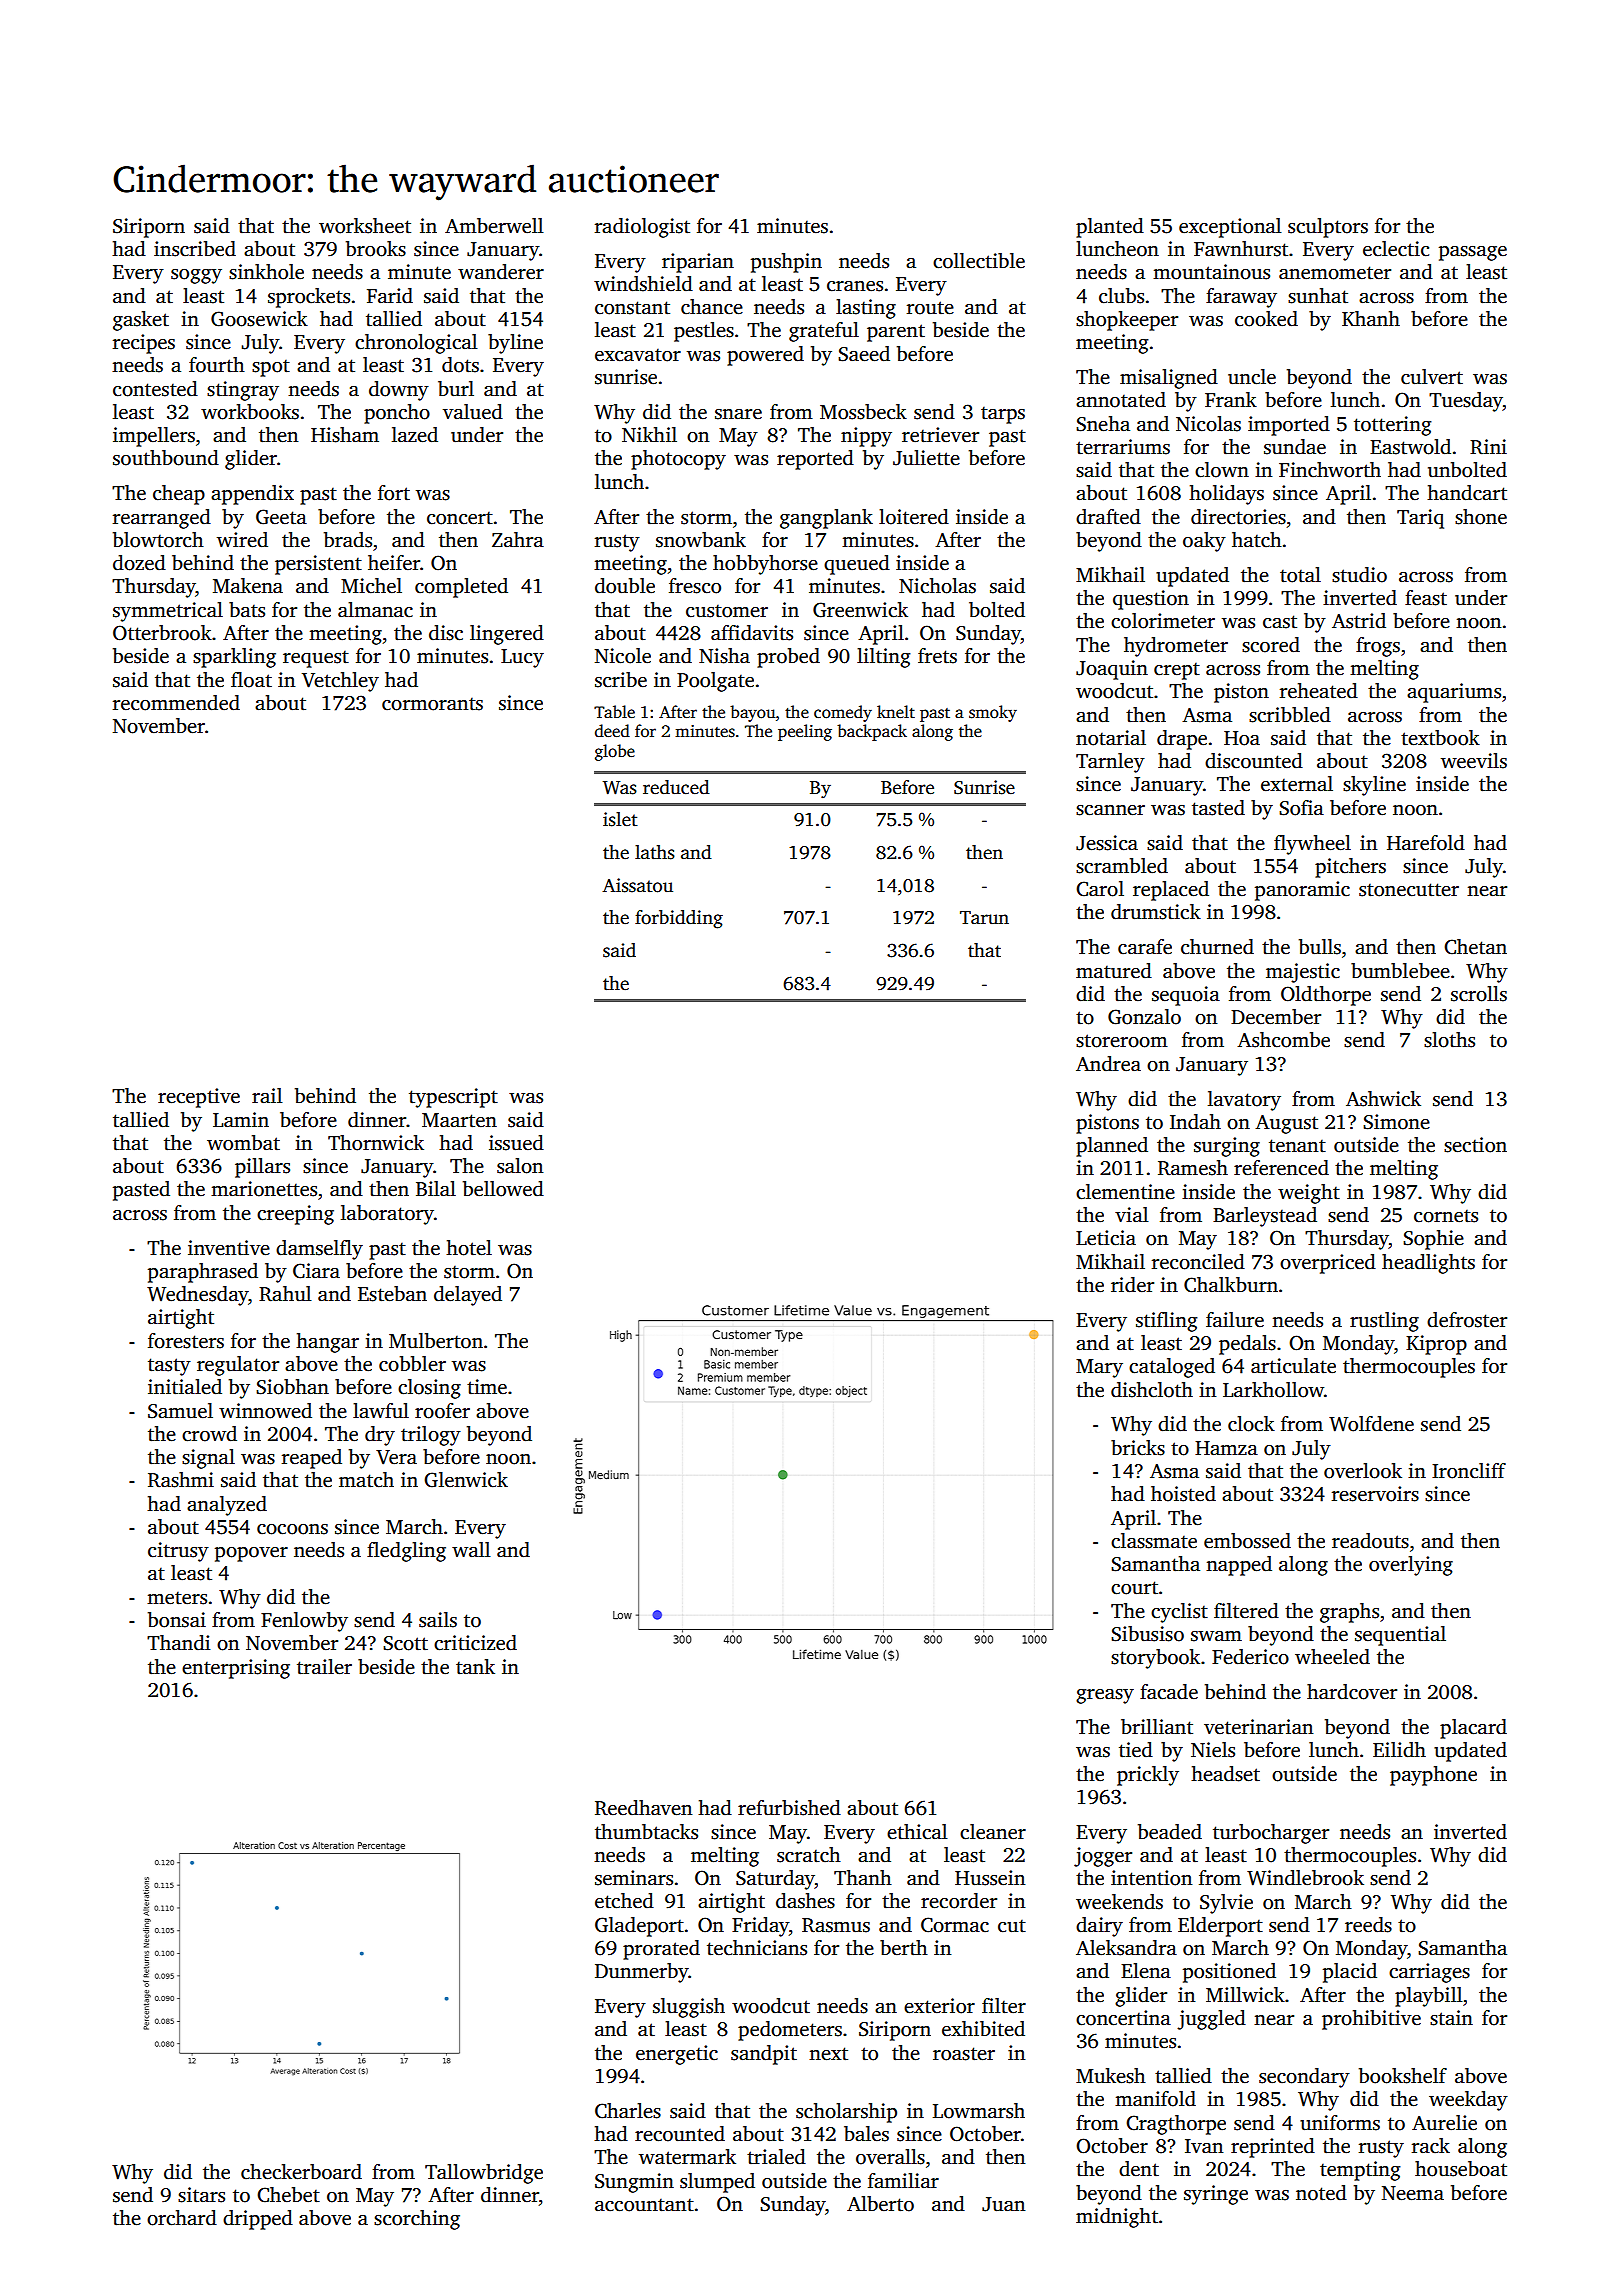 This document has width=1620, height=2292. What do you see at coordinates (301, 2172) in the document?
I see `checkerboard` at bounding box center [301, 2172].
